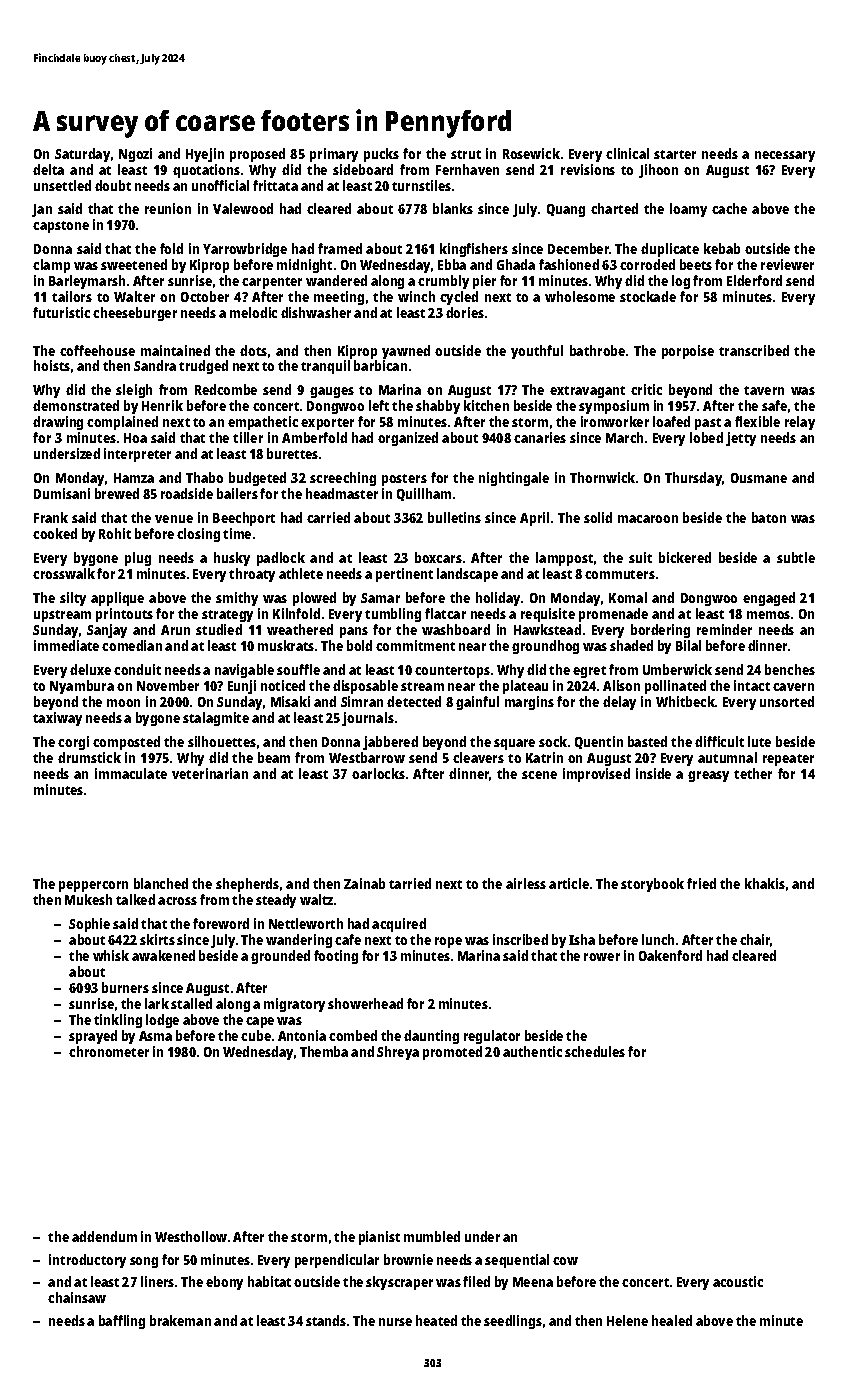  What do you see at coordinates (595, 1051) in the screenshot?
I see `schedules` at bounding box center [595, 1051].
